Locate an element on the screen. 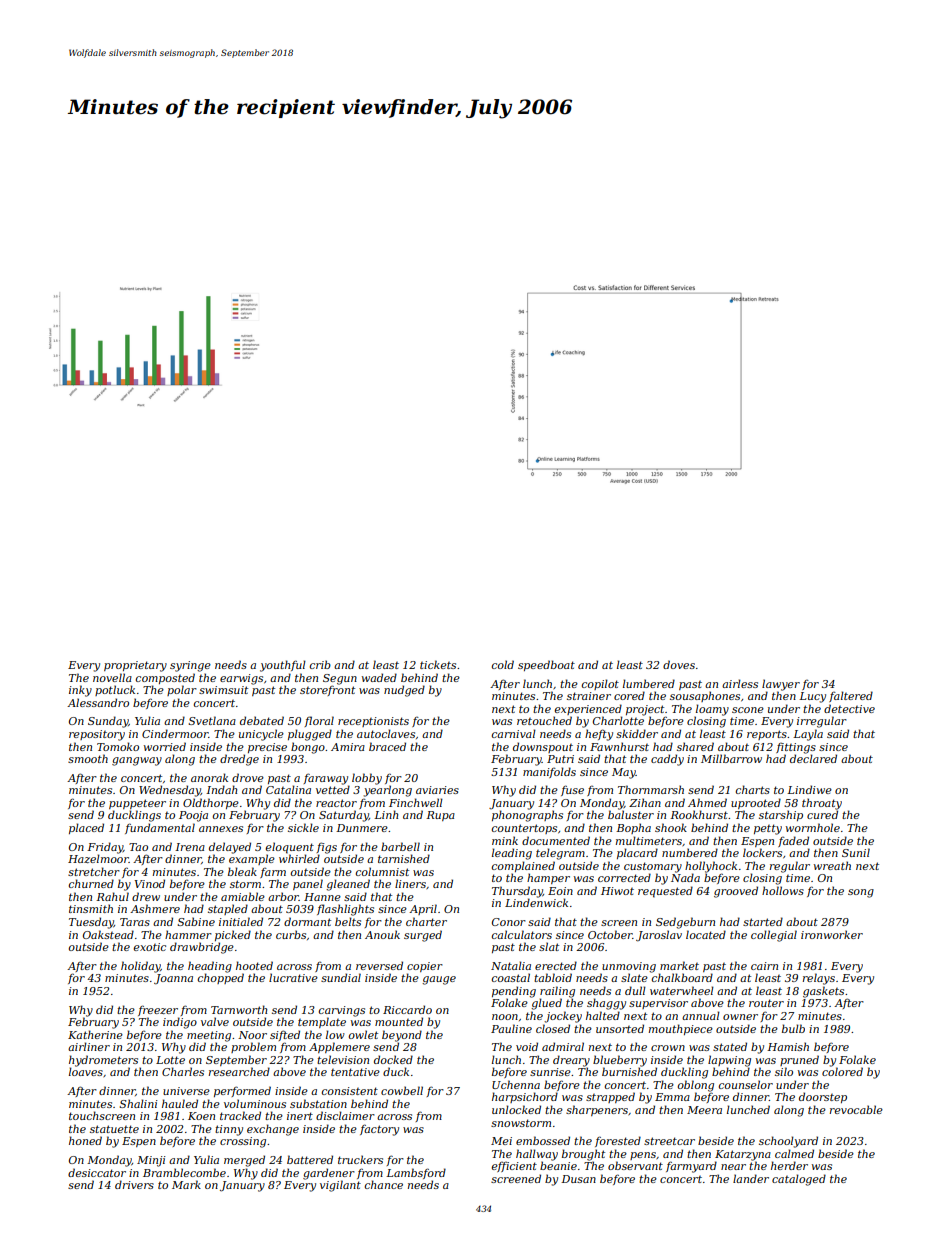 The height and width of the screenshot is (1233, 952). calculators is located at coordinates (522, 934).
